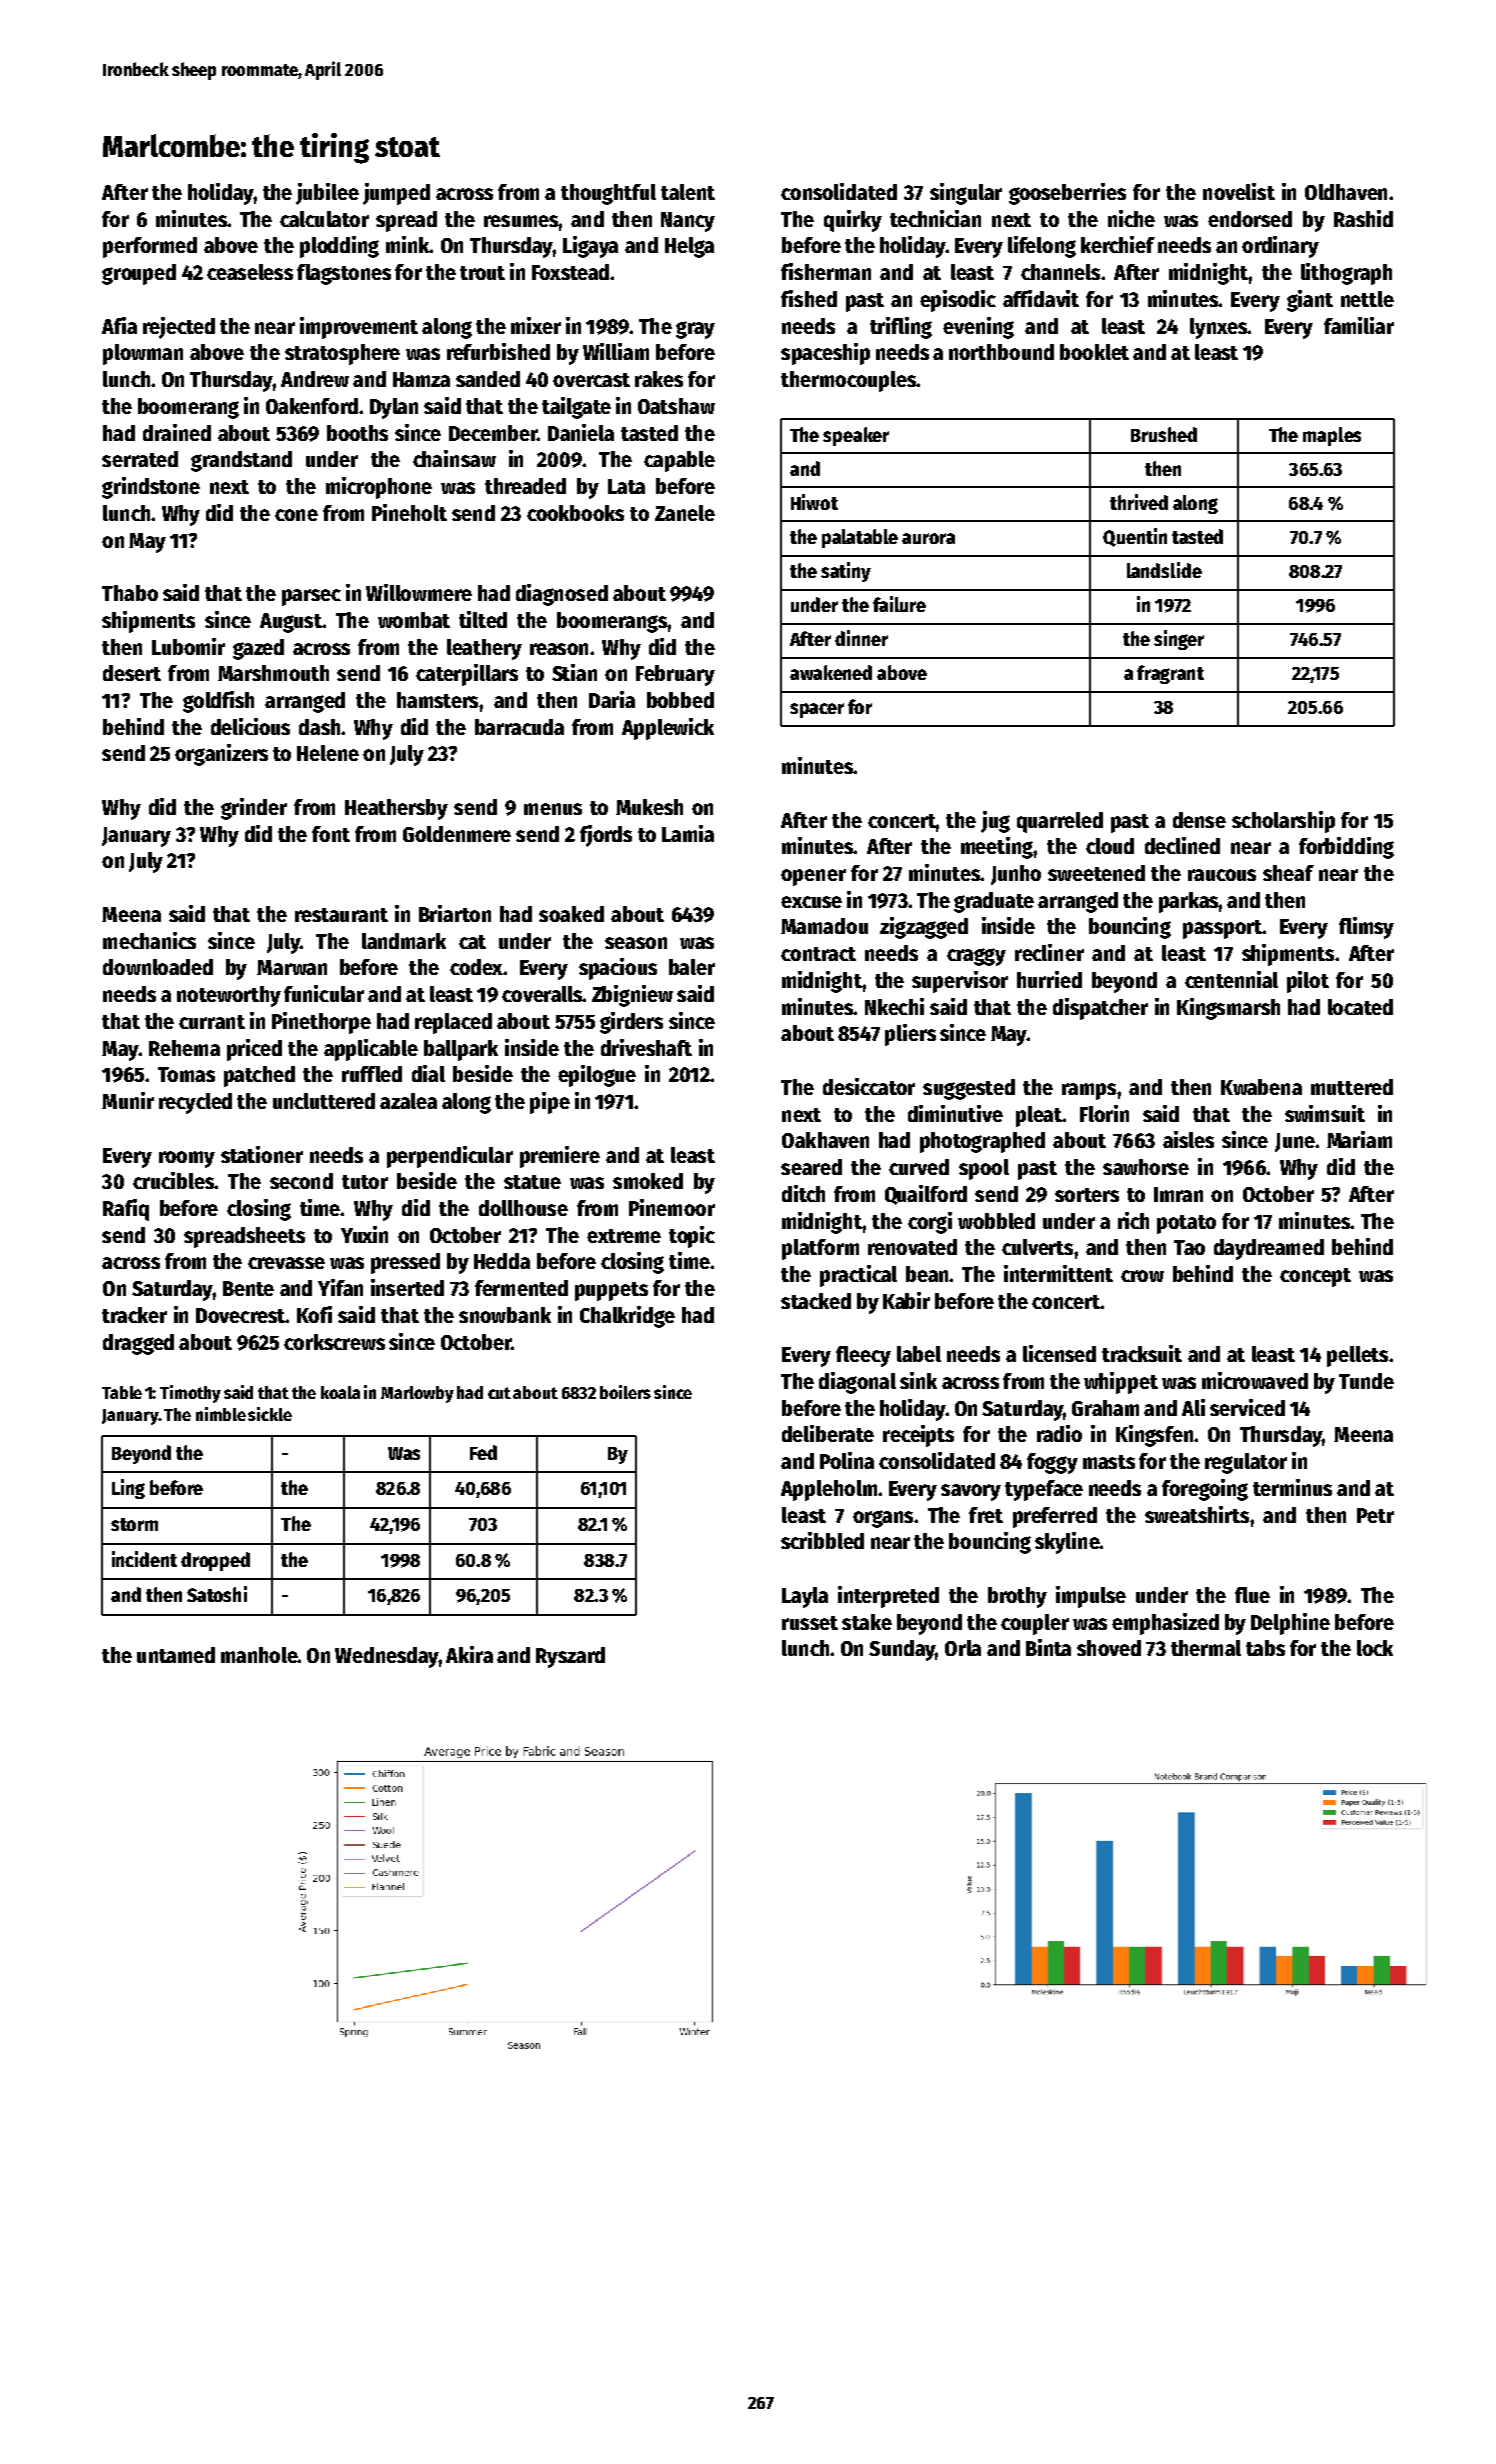 The image size is (1496, 2464). What do you see at coordinates (825, 1140) in the document?
I see `Oakhaven` at bounding box center [825, 1140].
